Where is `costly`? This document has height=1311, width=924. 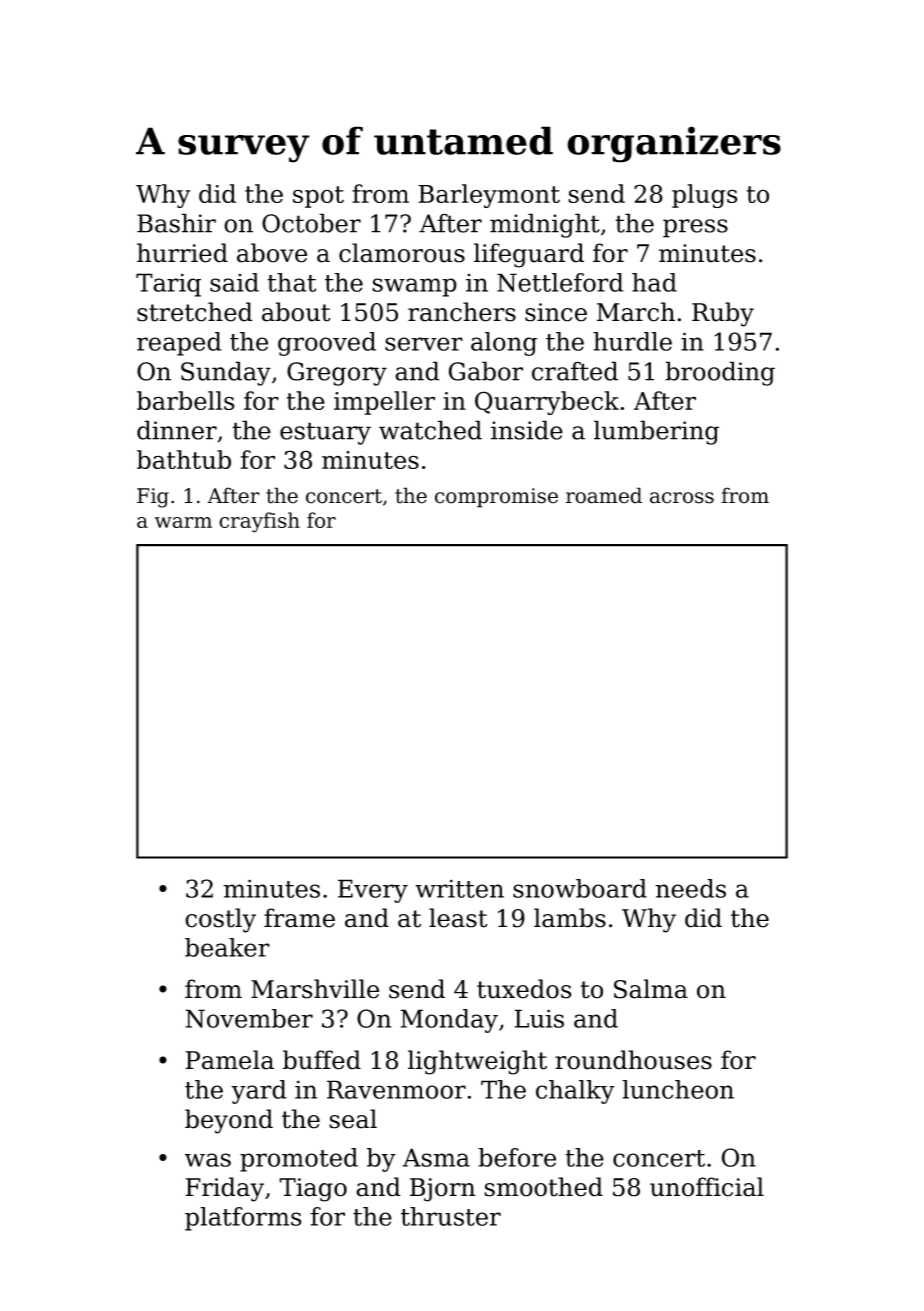 costly is located at coordinates (220, 920).
